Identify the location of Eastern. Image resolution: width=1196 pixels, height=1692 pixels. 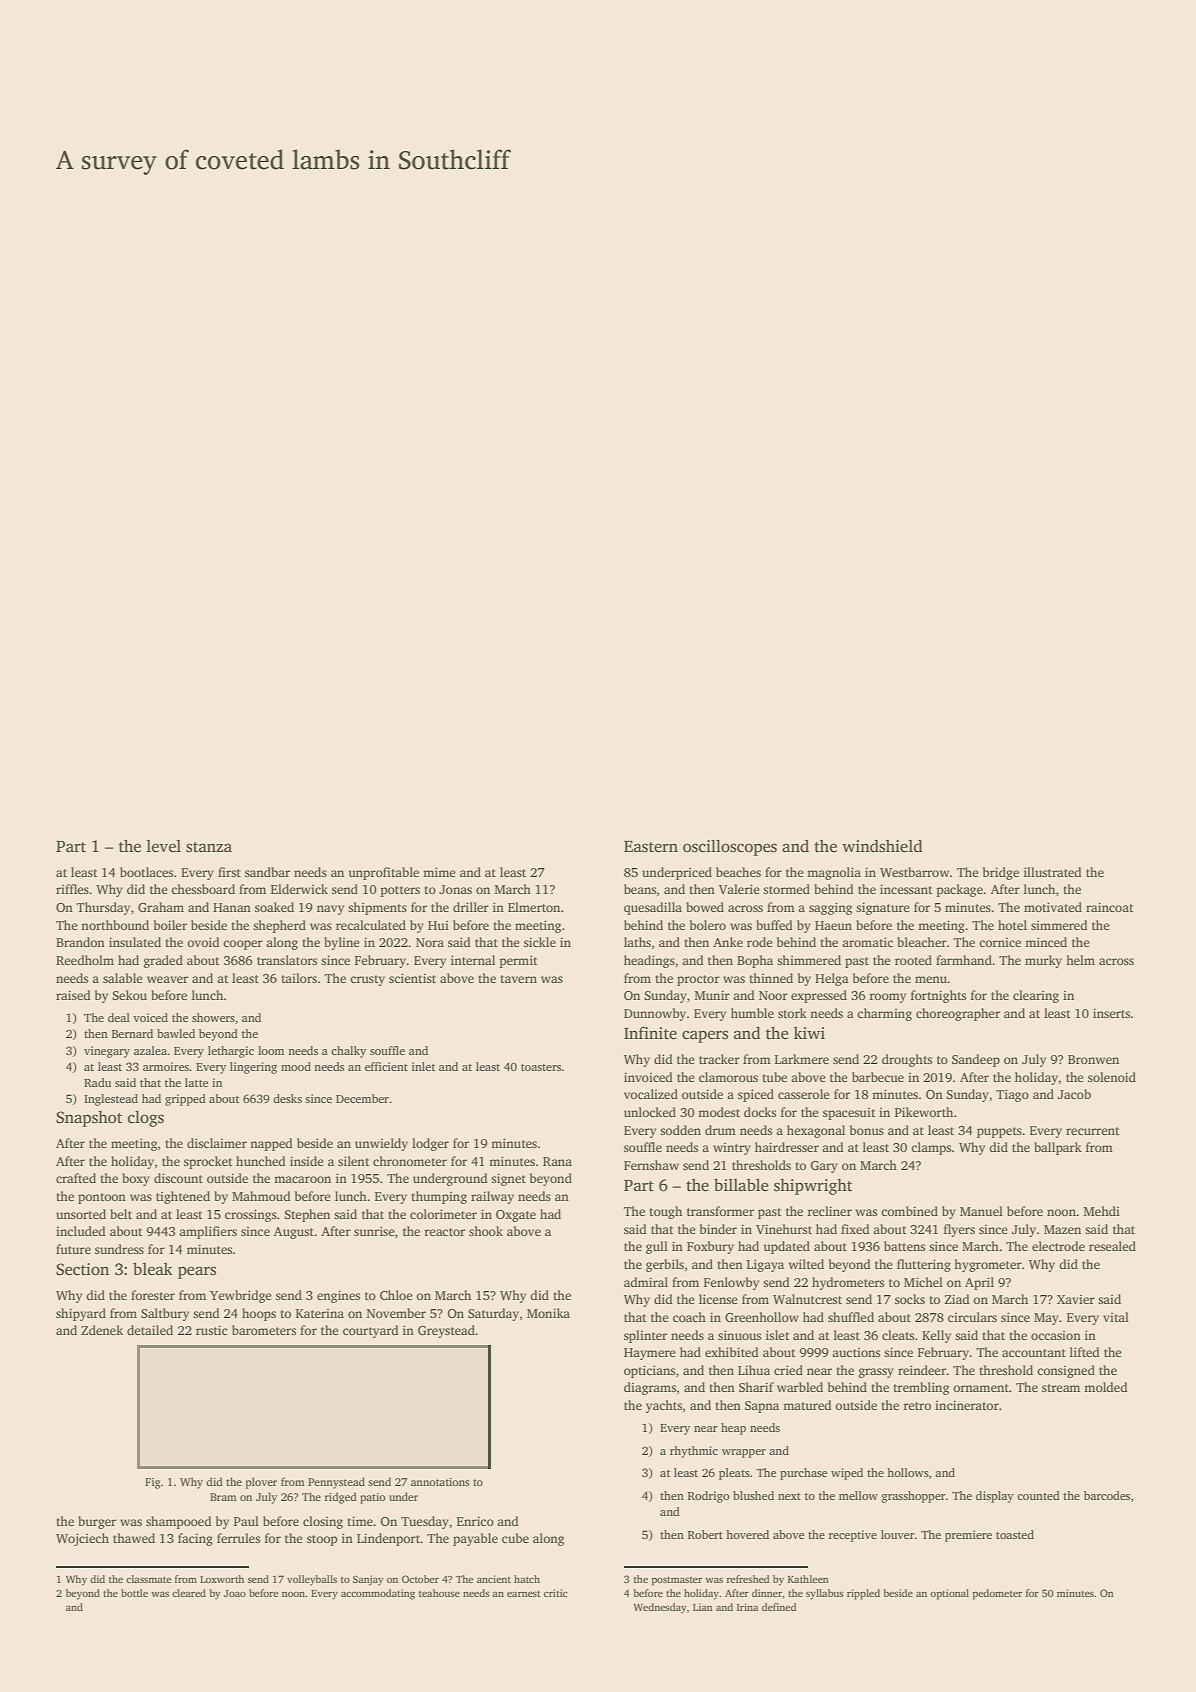
(651, 847).
